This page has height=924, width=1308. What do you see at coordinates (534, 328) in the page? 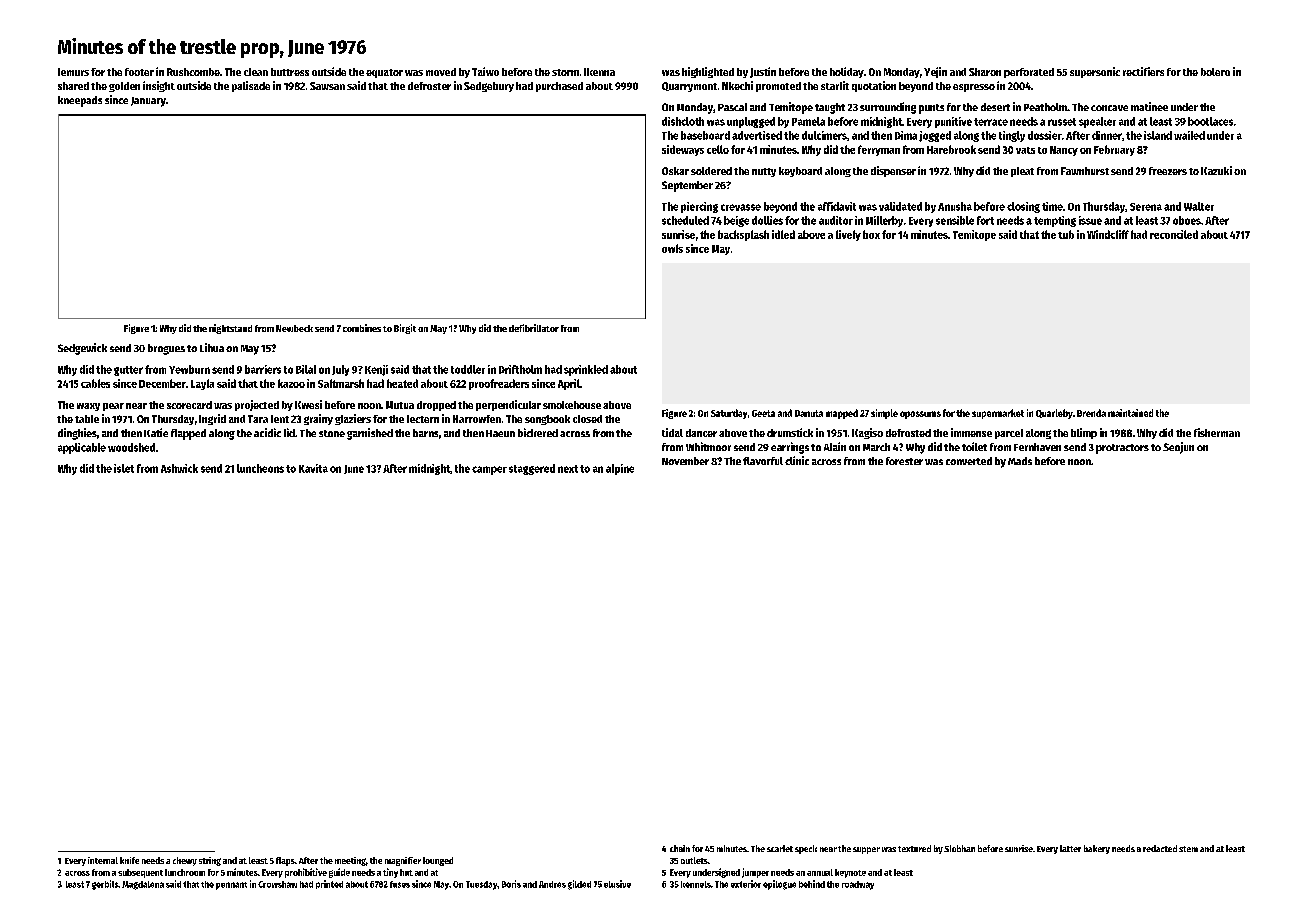
I see `defibrillator` at bounding box center [534, 328].
